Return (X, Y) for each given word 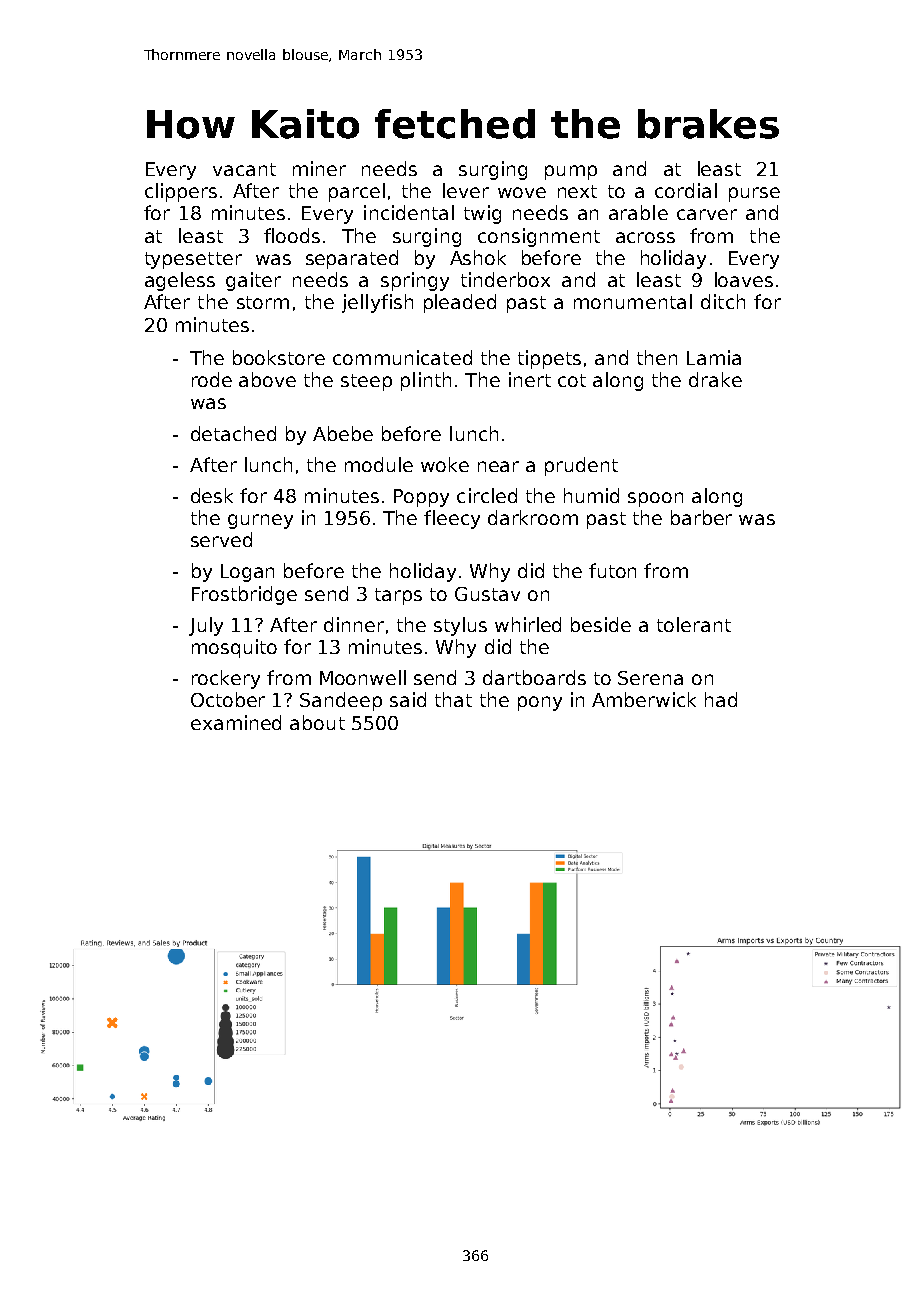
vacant (244, 169)
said (408, 699)
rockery (226, 679)
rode (212, 379)
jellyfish (377, 303)
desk (212, 495)
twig (482, 214)
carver (707, 214)
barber (701, 517)
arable (638, 212)
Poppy (421, 498)
